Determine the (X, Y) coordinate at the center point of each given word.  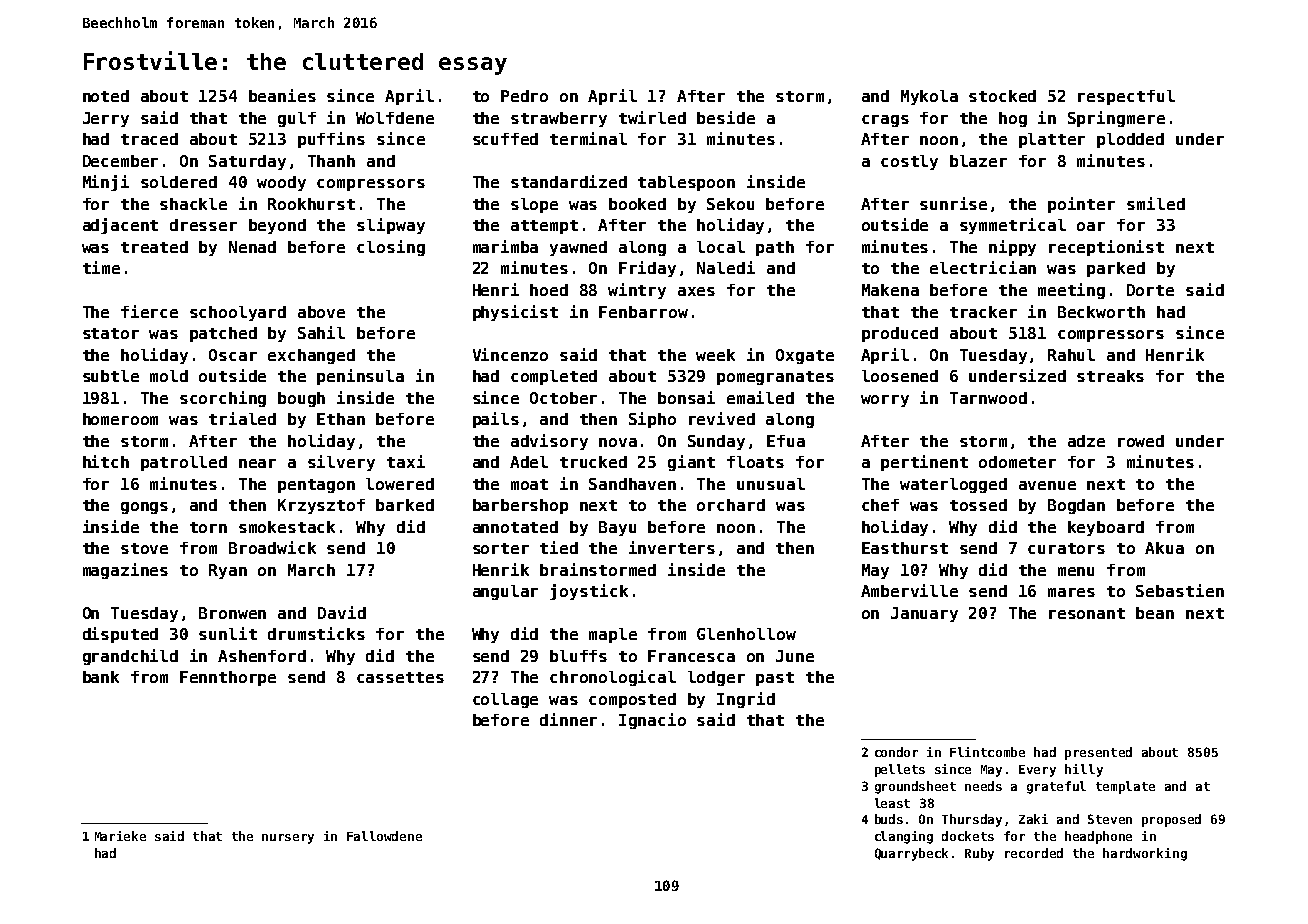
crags (885, 121)
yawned (578, 248)
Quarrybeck (911, 854)
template (1125, 787)
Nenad (252, 247)
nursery (288, 839)
